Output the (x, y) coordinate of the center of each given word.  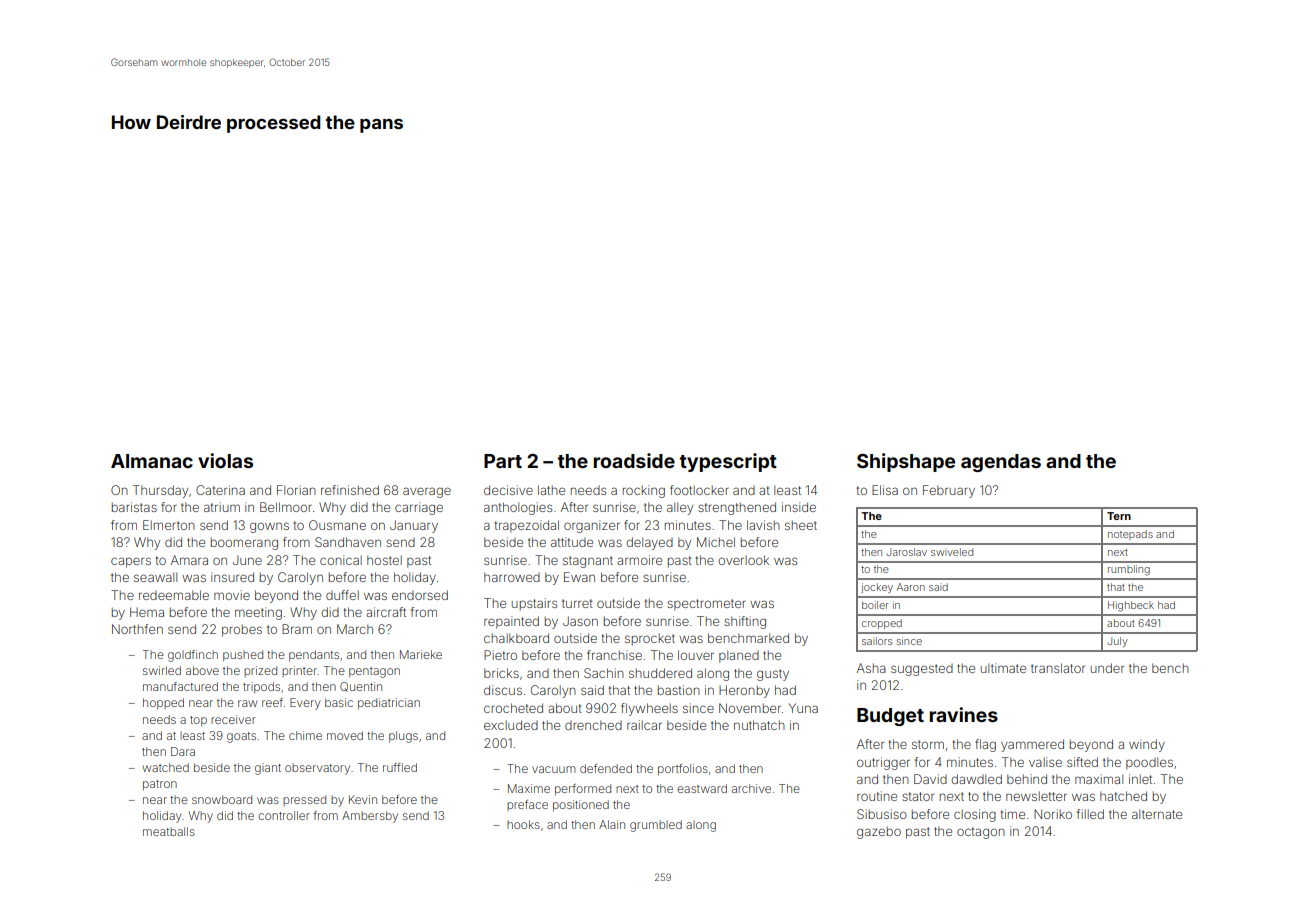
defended (606, 768)
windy (1147, 745)
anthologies (518, 508)
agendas (1001, 463)
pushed (243, 655)
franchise (614, 655)
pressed (304, 800)
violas (225, 460)
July (1118, 642)
